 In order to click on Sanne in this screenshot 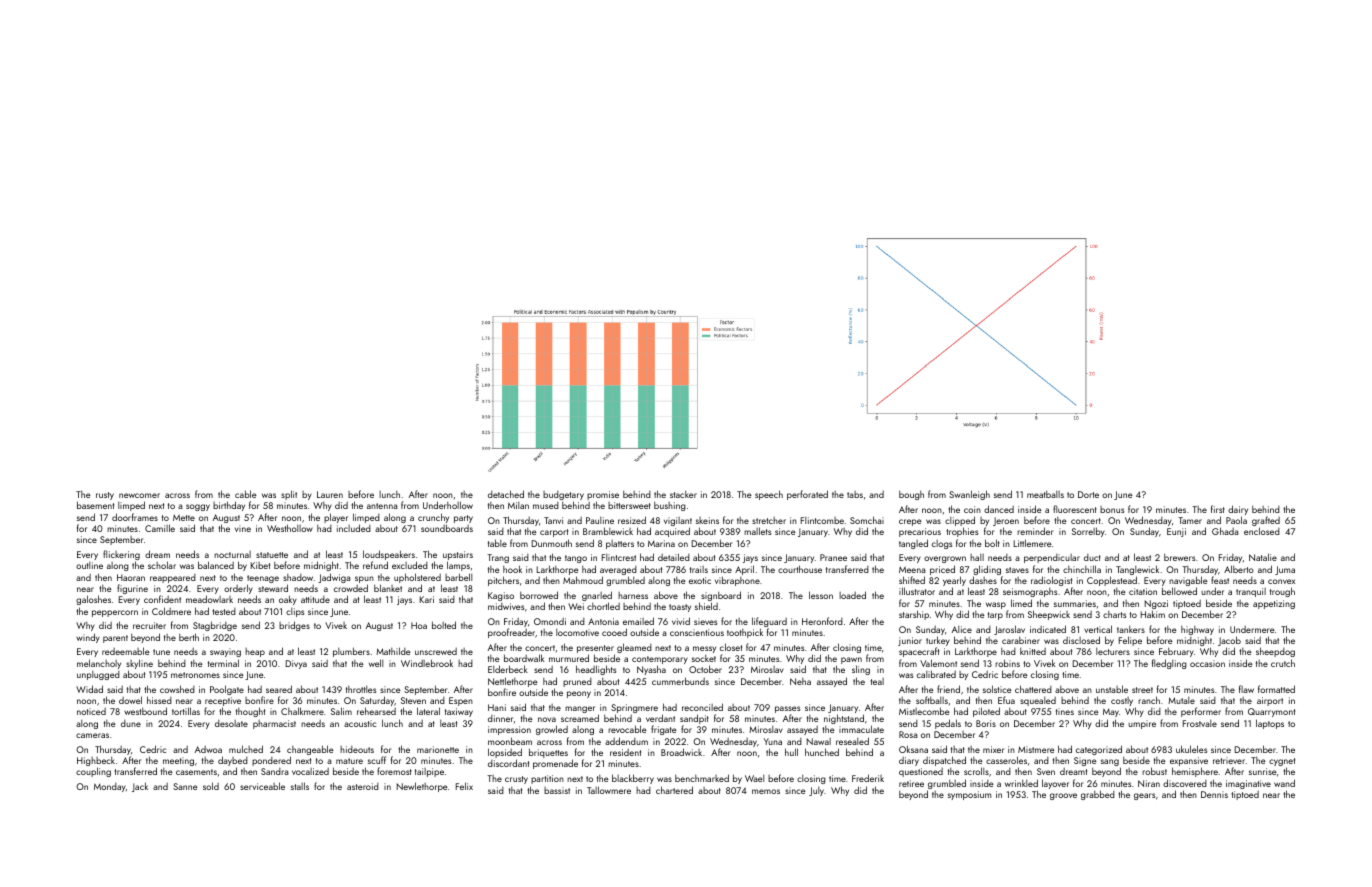, I will do `click(185, 786)`.
